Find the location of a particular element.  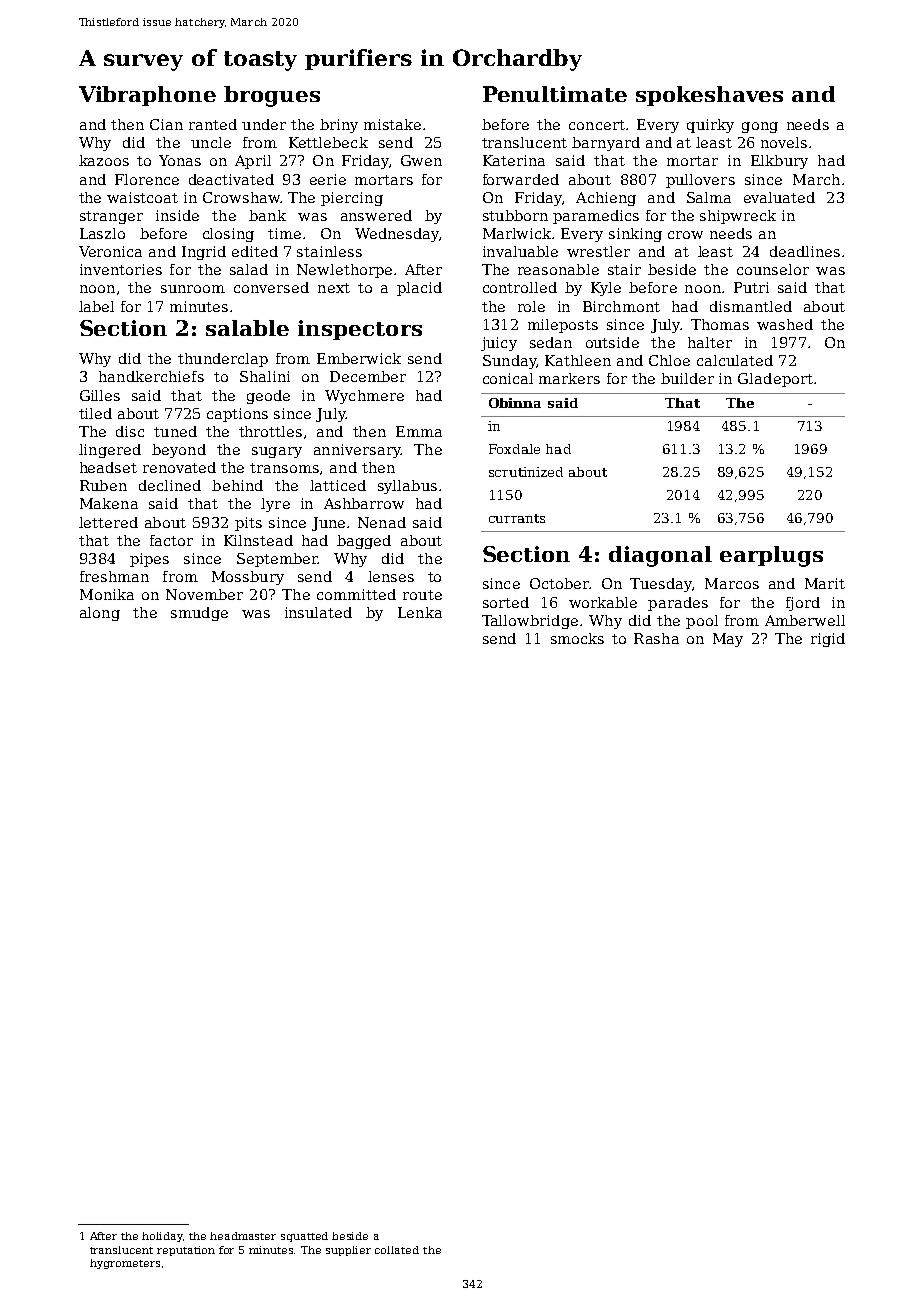

deactivated is located at coordinates (231, 179).
